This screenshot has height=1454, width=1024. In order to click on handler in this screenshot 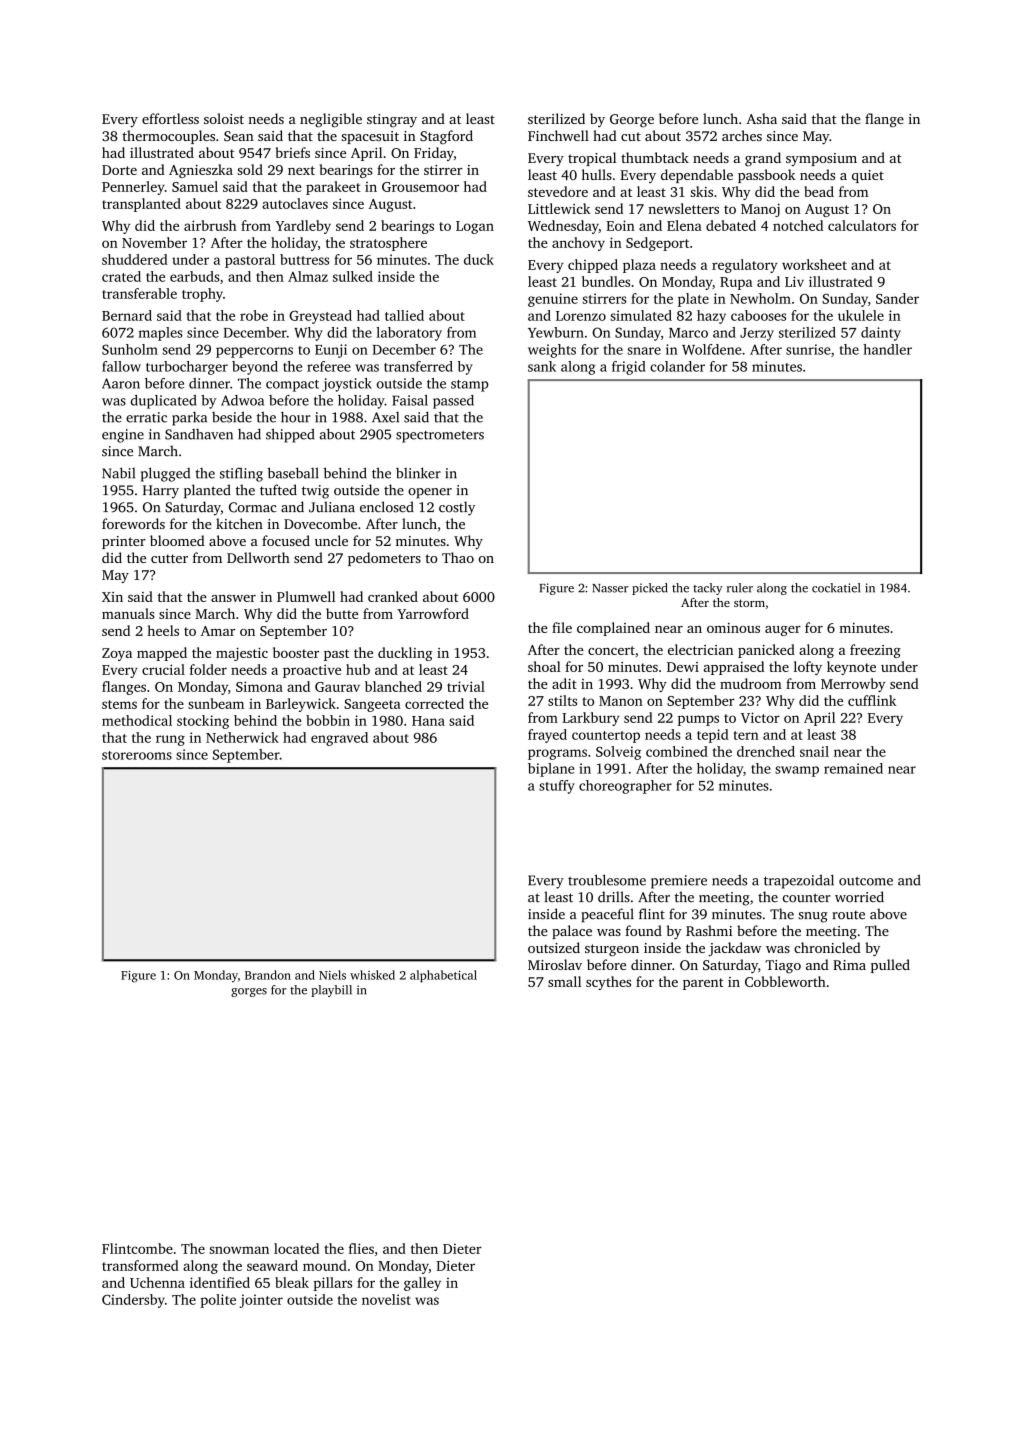, I will do `click(887, 349)`.
